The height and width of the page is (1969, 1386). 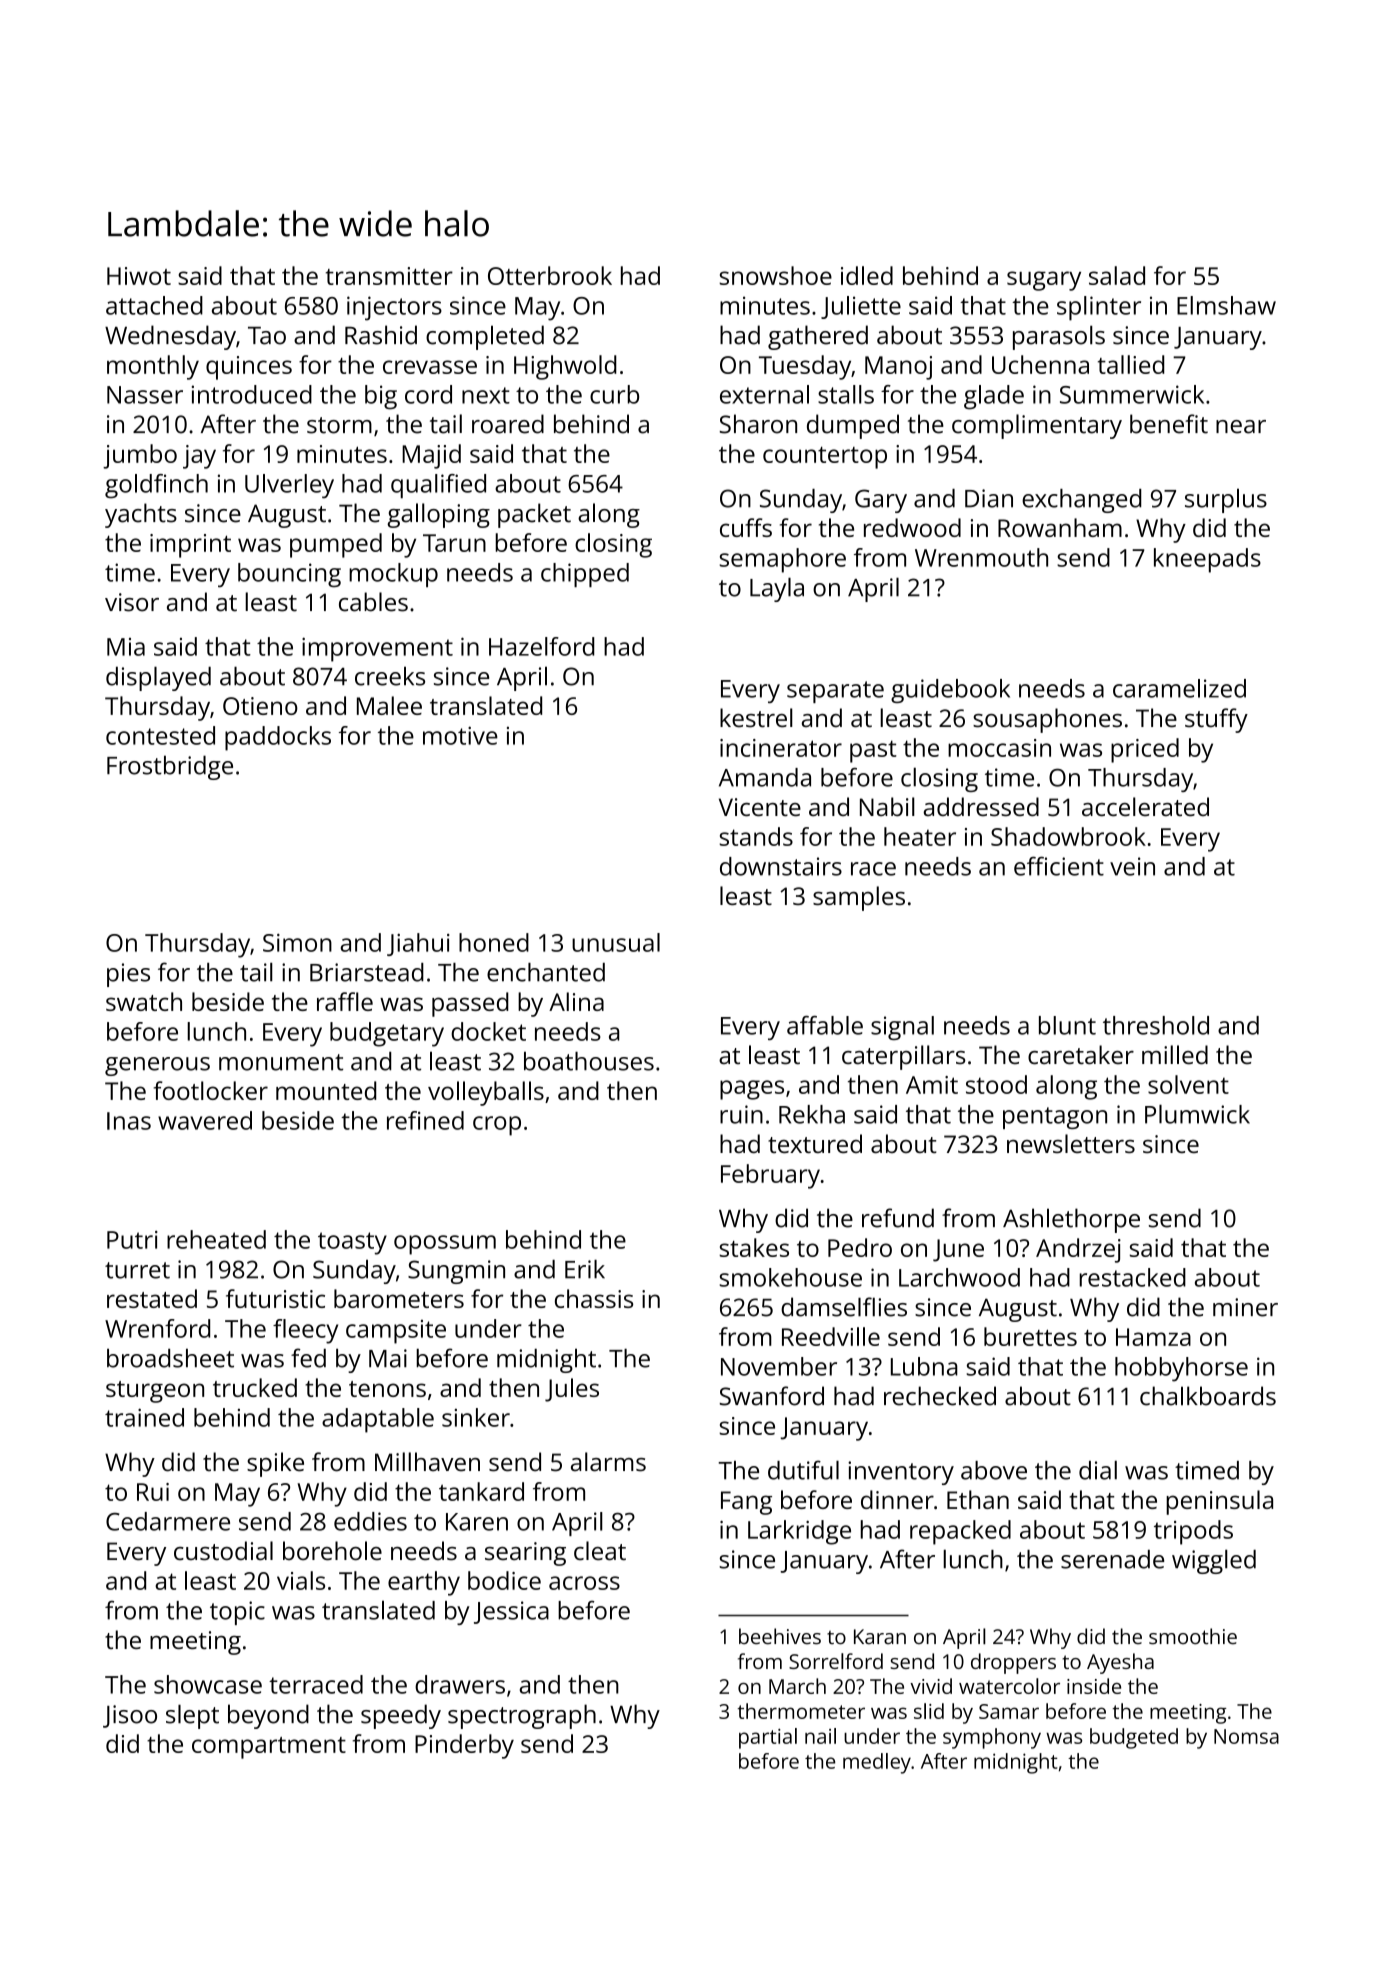 What do you see at coordinates (1226, 305) in the page?
I see `Elmshaw` at bounding box center [1226, 305].
